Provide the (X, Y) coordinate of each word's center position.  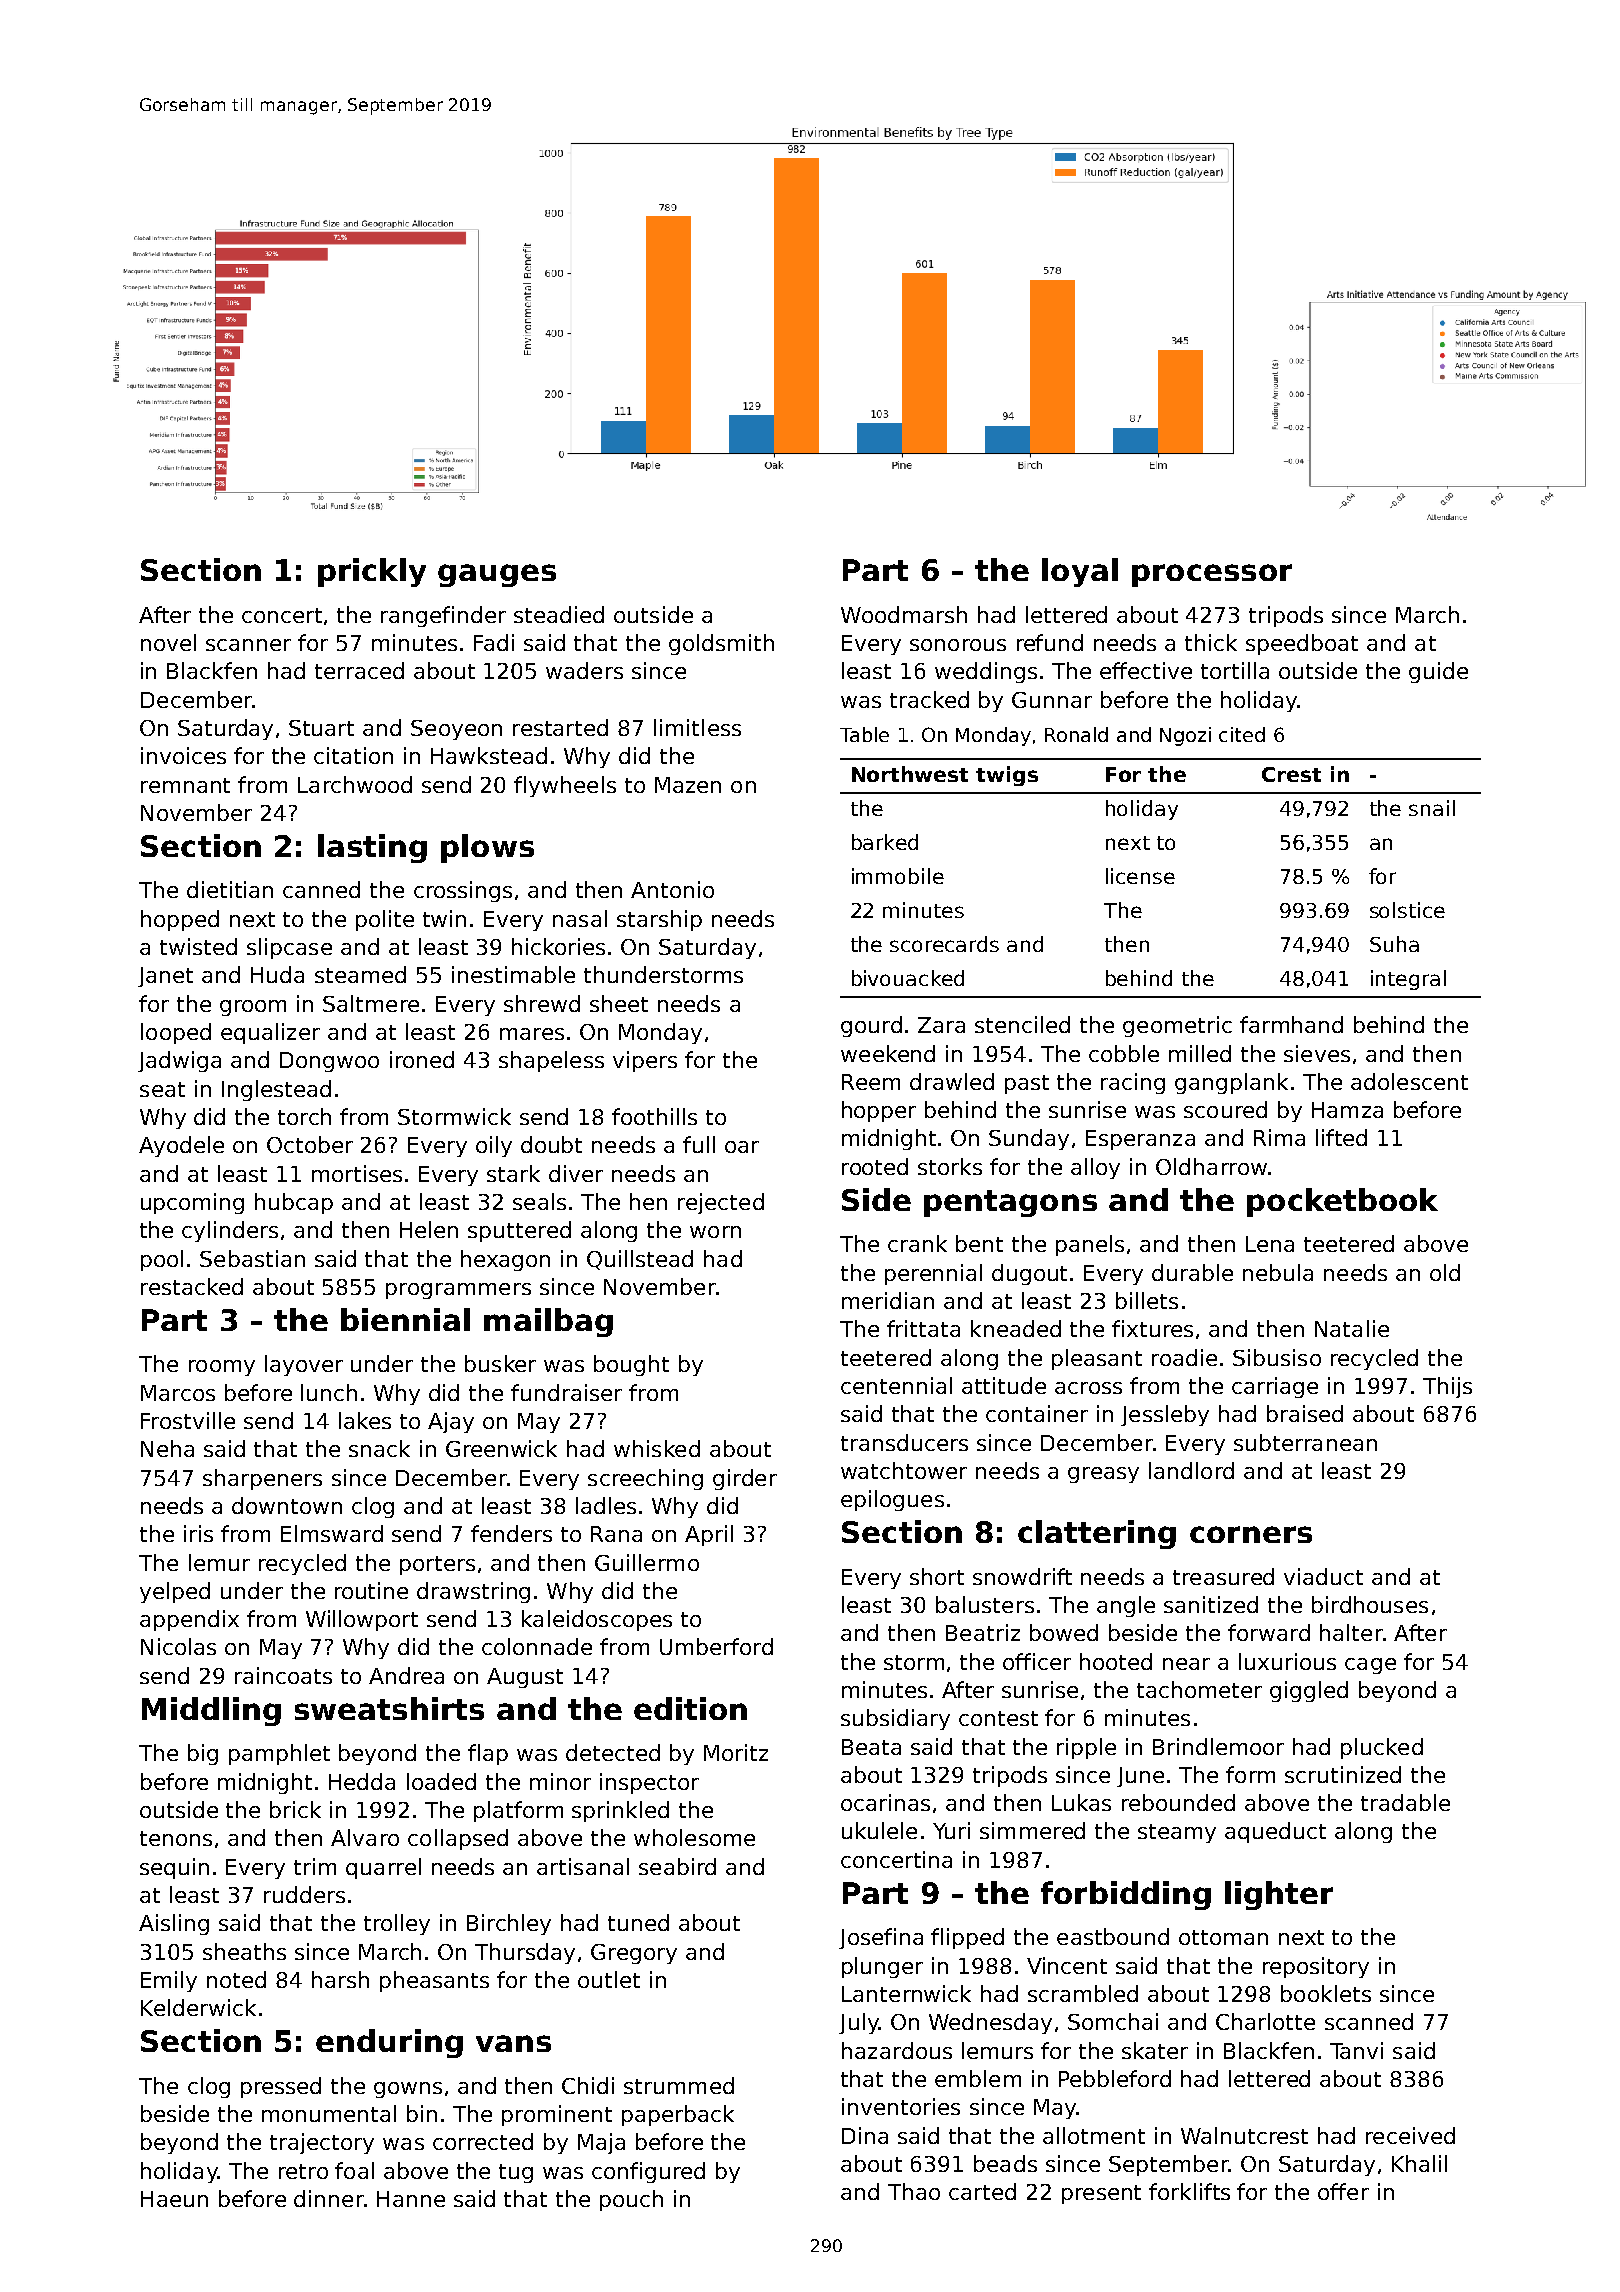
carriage (1275, 1387)
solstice (1407, 910)
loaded (441, 1781)
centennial (896, 1385)
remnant (185, 785)
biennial (405, 1319)
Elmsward (332, 1533)
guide (1438, 672)
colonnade (537, 1646)
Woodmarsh (904, 614)
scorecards (944, 944)
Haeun (174, 2199)
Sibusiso (1277, 1357)
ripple (1086, 1748)
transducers (904, 1442)
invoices (183, 755)
